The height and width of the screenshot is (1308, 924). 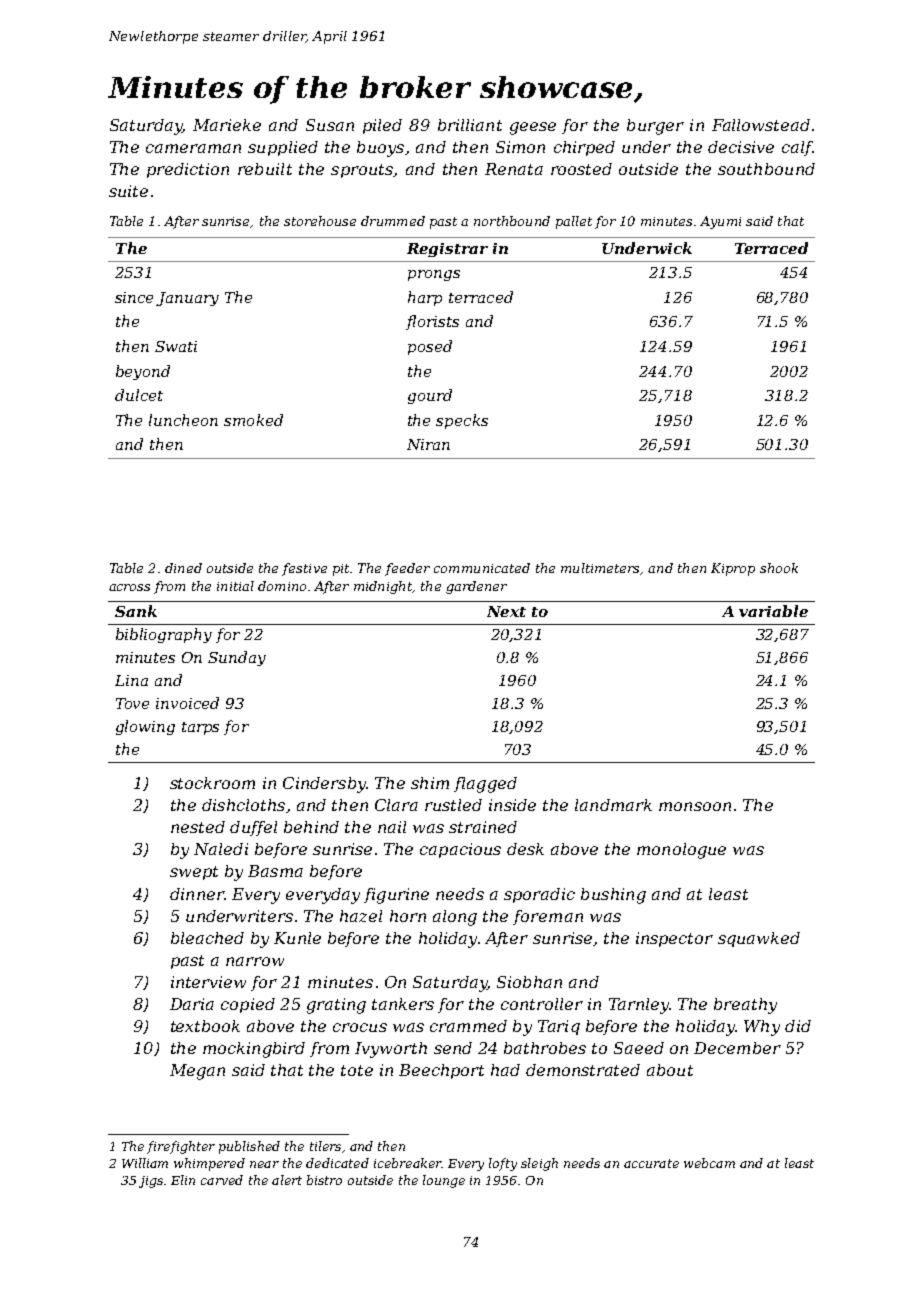 What do you see at coordinates (428, 444) in the screenshot?
I see `Niran` at bounding box center [428, 444].
